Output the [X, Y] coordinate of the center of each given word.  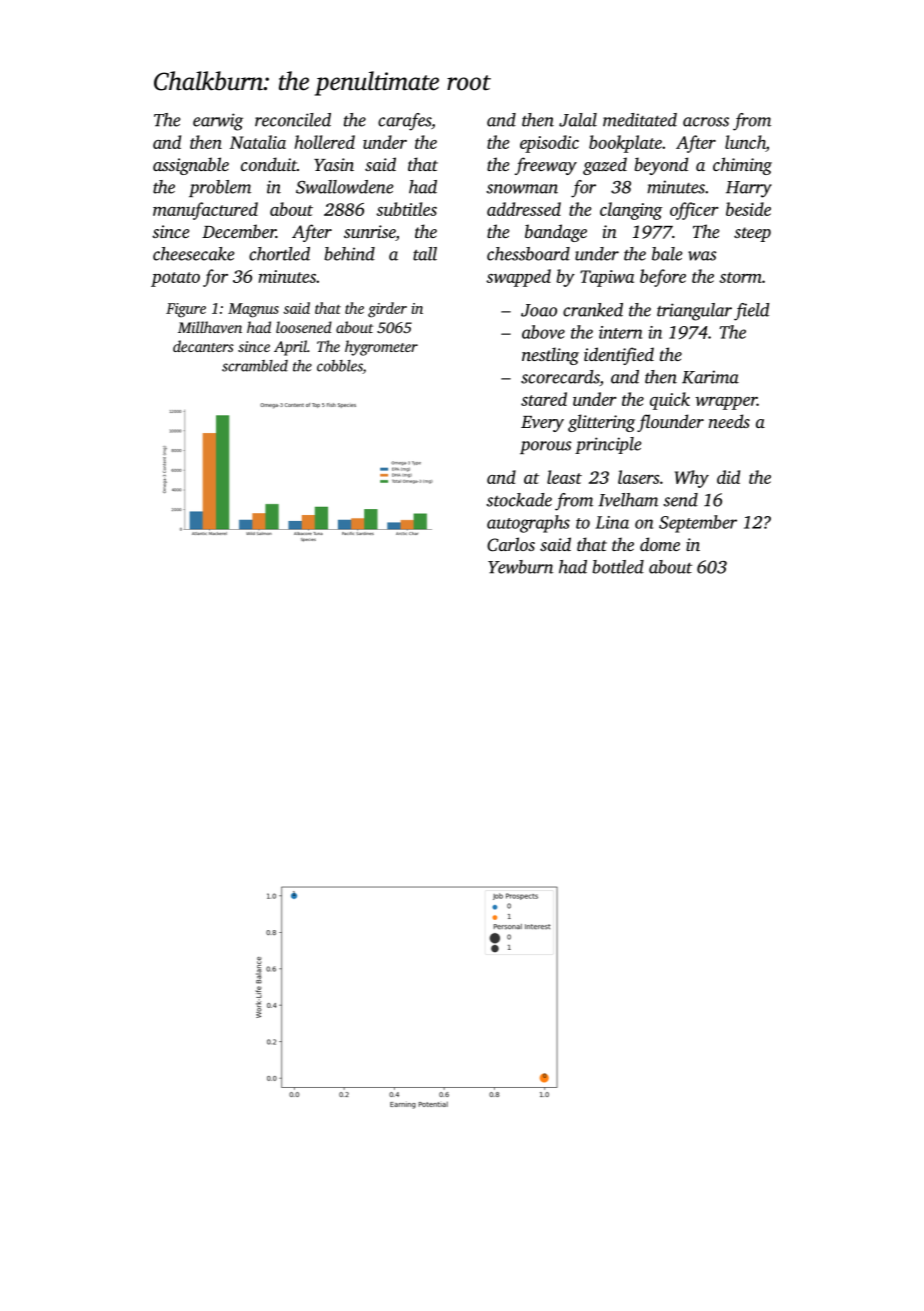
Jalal [578, 120]
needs [729, 421]
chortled [279, 254]
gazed [605, 166]
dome [660, 544]
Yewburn [520, 567]
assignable [191, 166]
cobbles [340, 367]
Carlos [511, 544]
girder [387, 310]
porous [546, 447]
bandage [556, 233]
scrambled [255, 366]
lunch [745, 142]
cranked [593, 310]
